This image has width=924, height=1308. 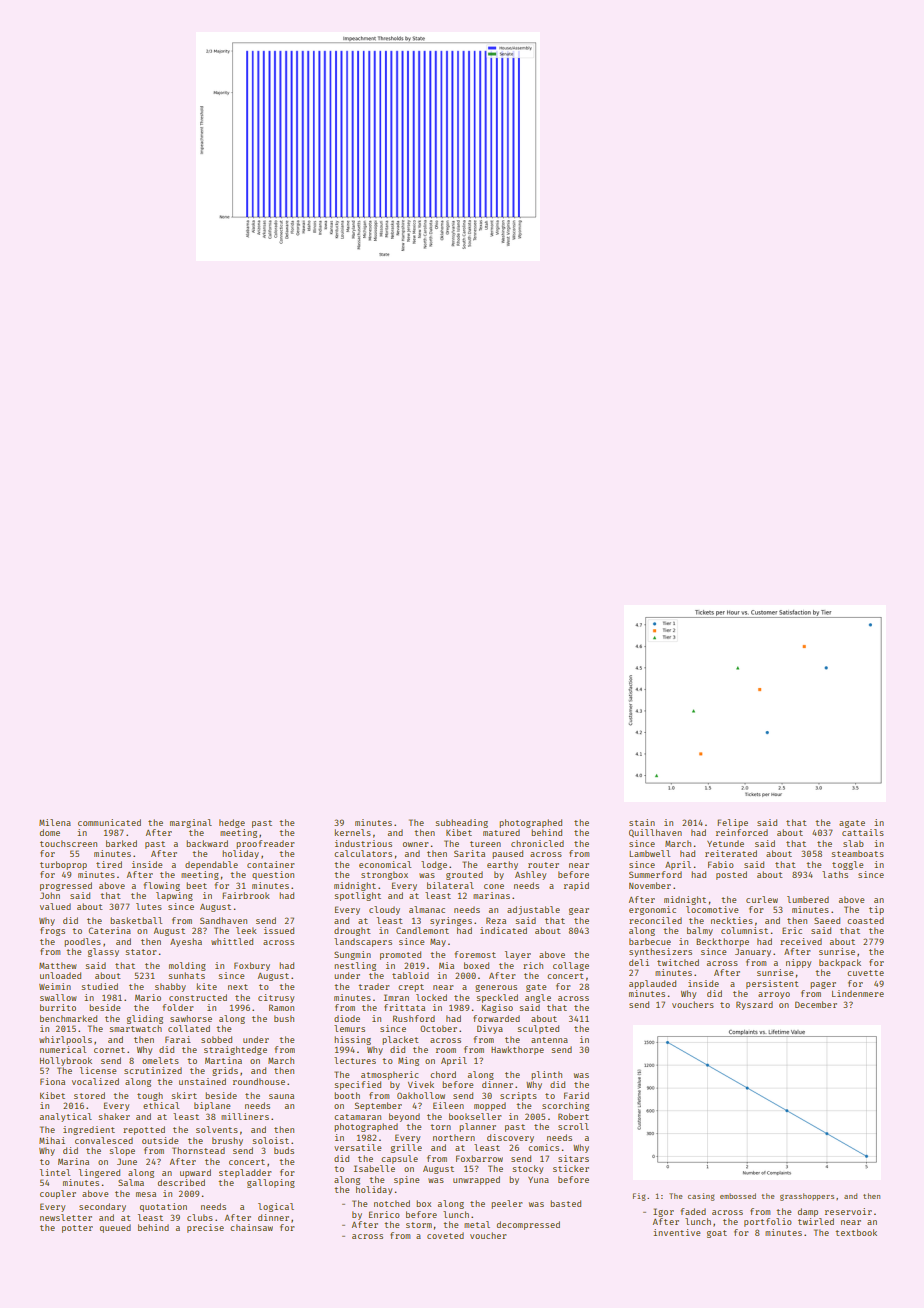 I want to click on Farid, so click(x=576, y=1095).
